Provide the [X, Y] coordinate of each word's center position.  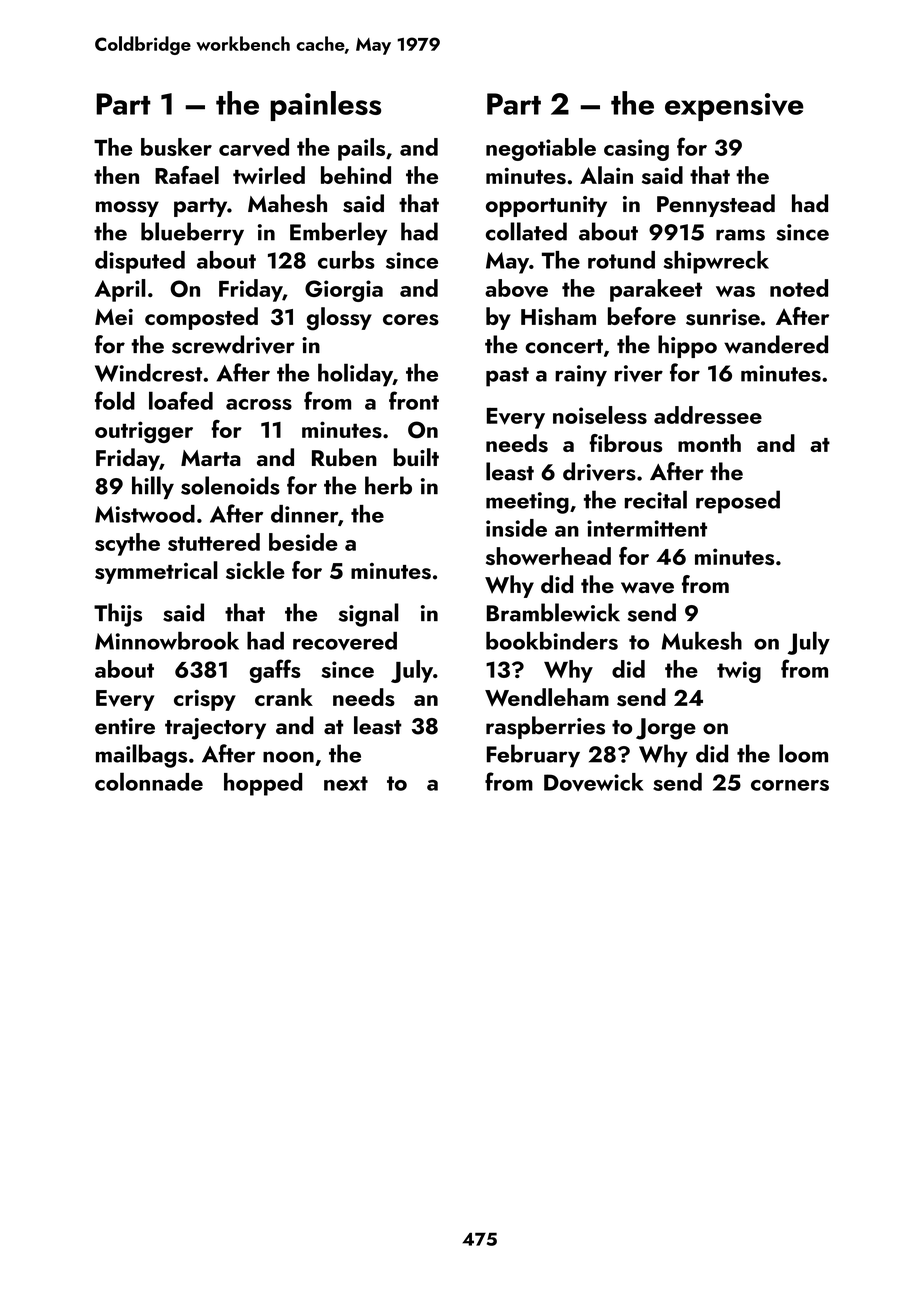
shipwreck [716, 262]
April [120, 290]
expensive [734, 107]
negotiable [541, 149]
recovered [345, 641]
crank [284, 697]
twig [739, 672]
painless [325, 106]
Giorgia [344, 291]
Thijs [118, 615]
